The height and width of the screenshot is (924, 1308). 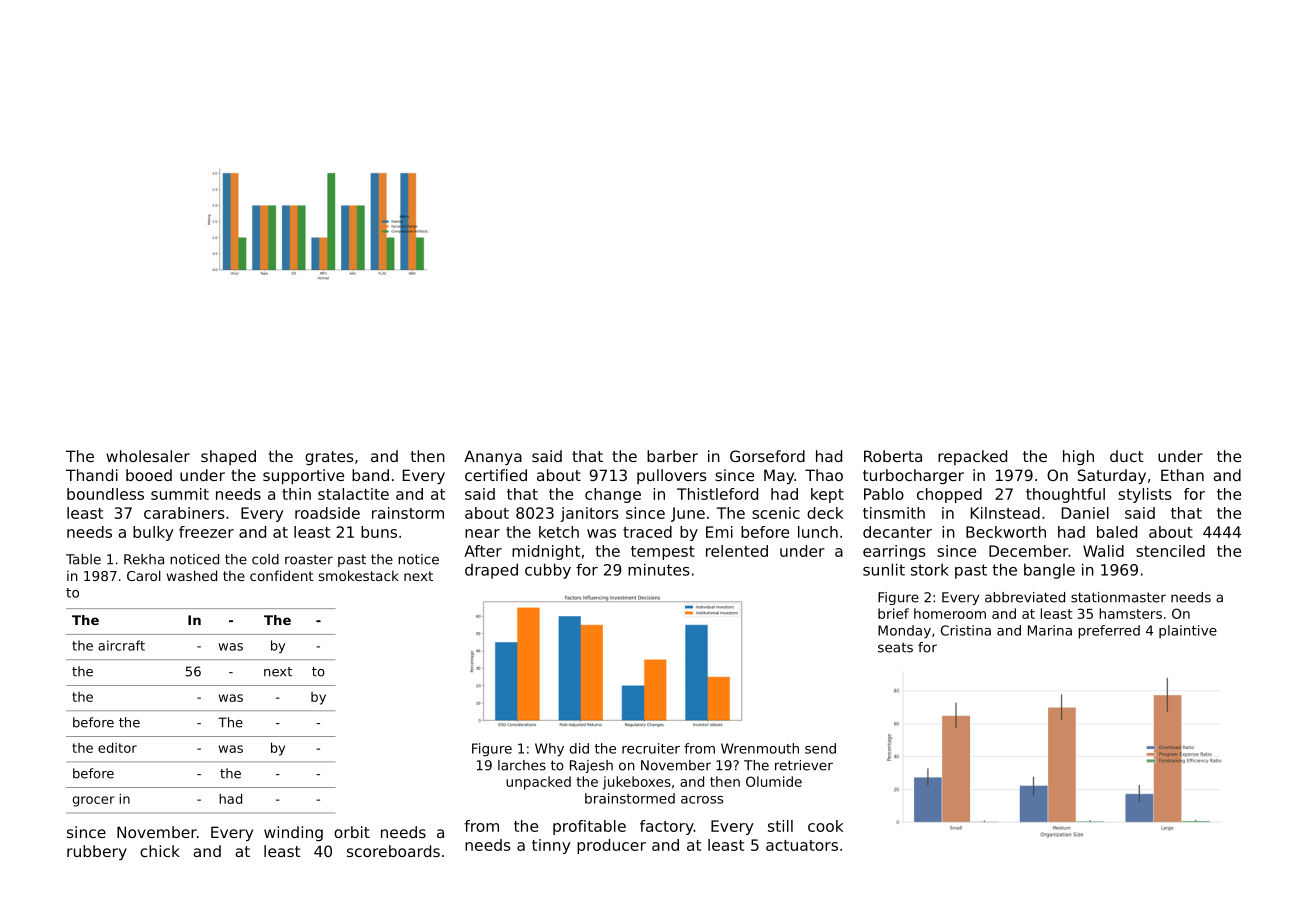 I want to click on chick, so click(x=160, y=851).
